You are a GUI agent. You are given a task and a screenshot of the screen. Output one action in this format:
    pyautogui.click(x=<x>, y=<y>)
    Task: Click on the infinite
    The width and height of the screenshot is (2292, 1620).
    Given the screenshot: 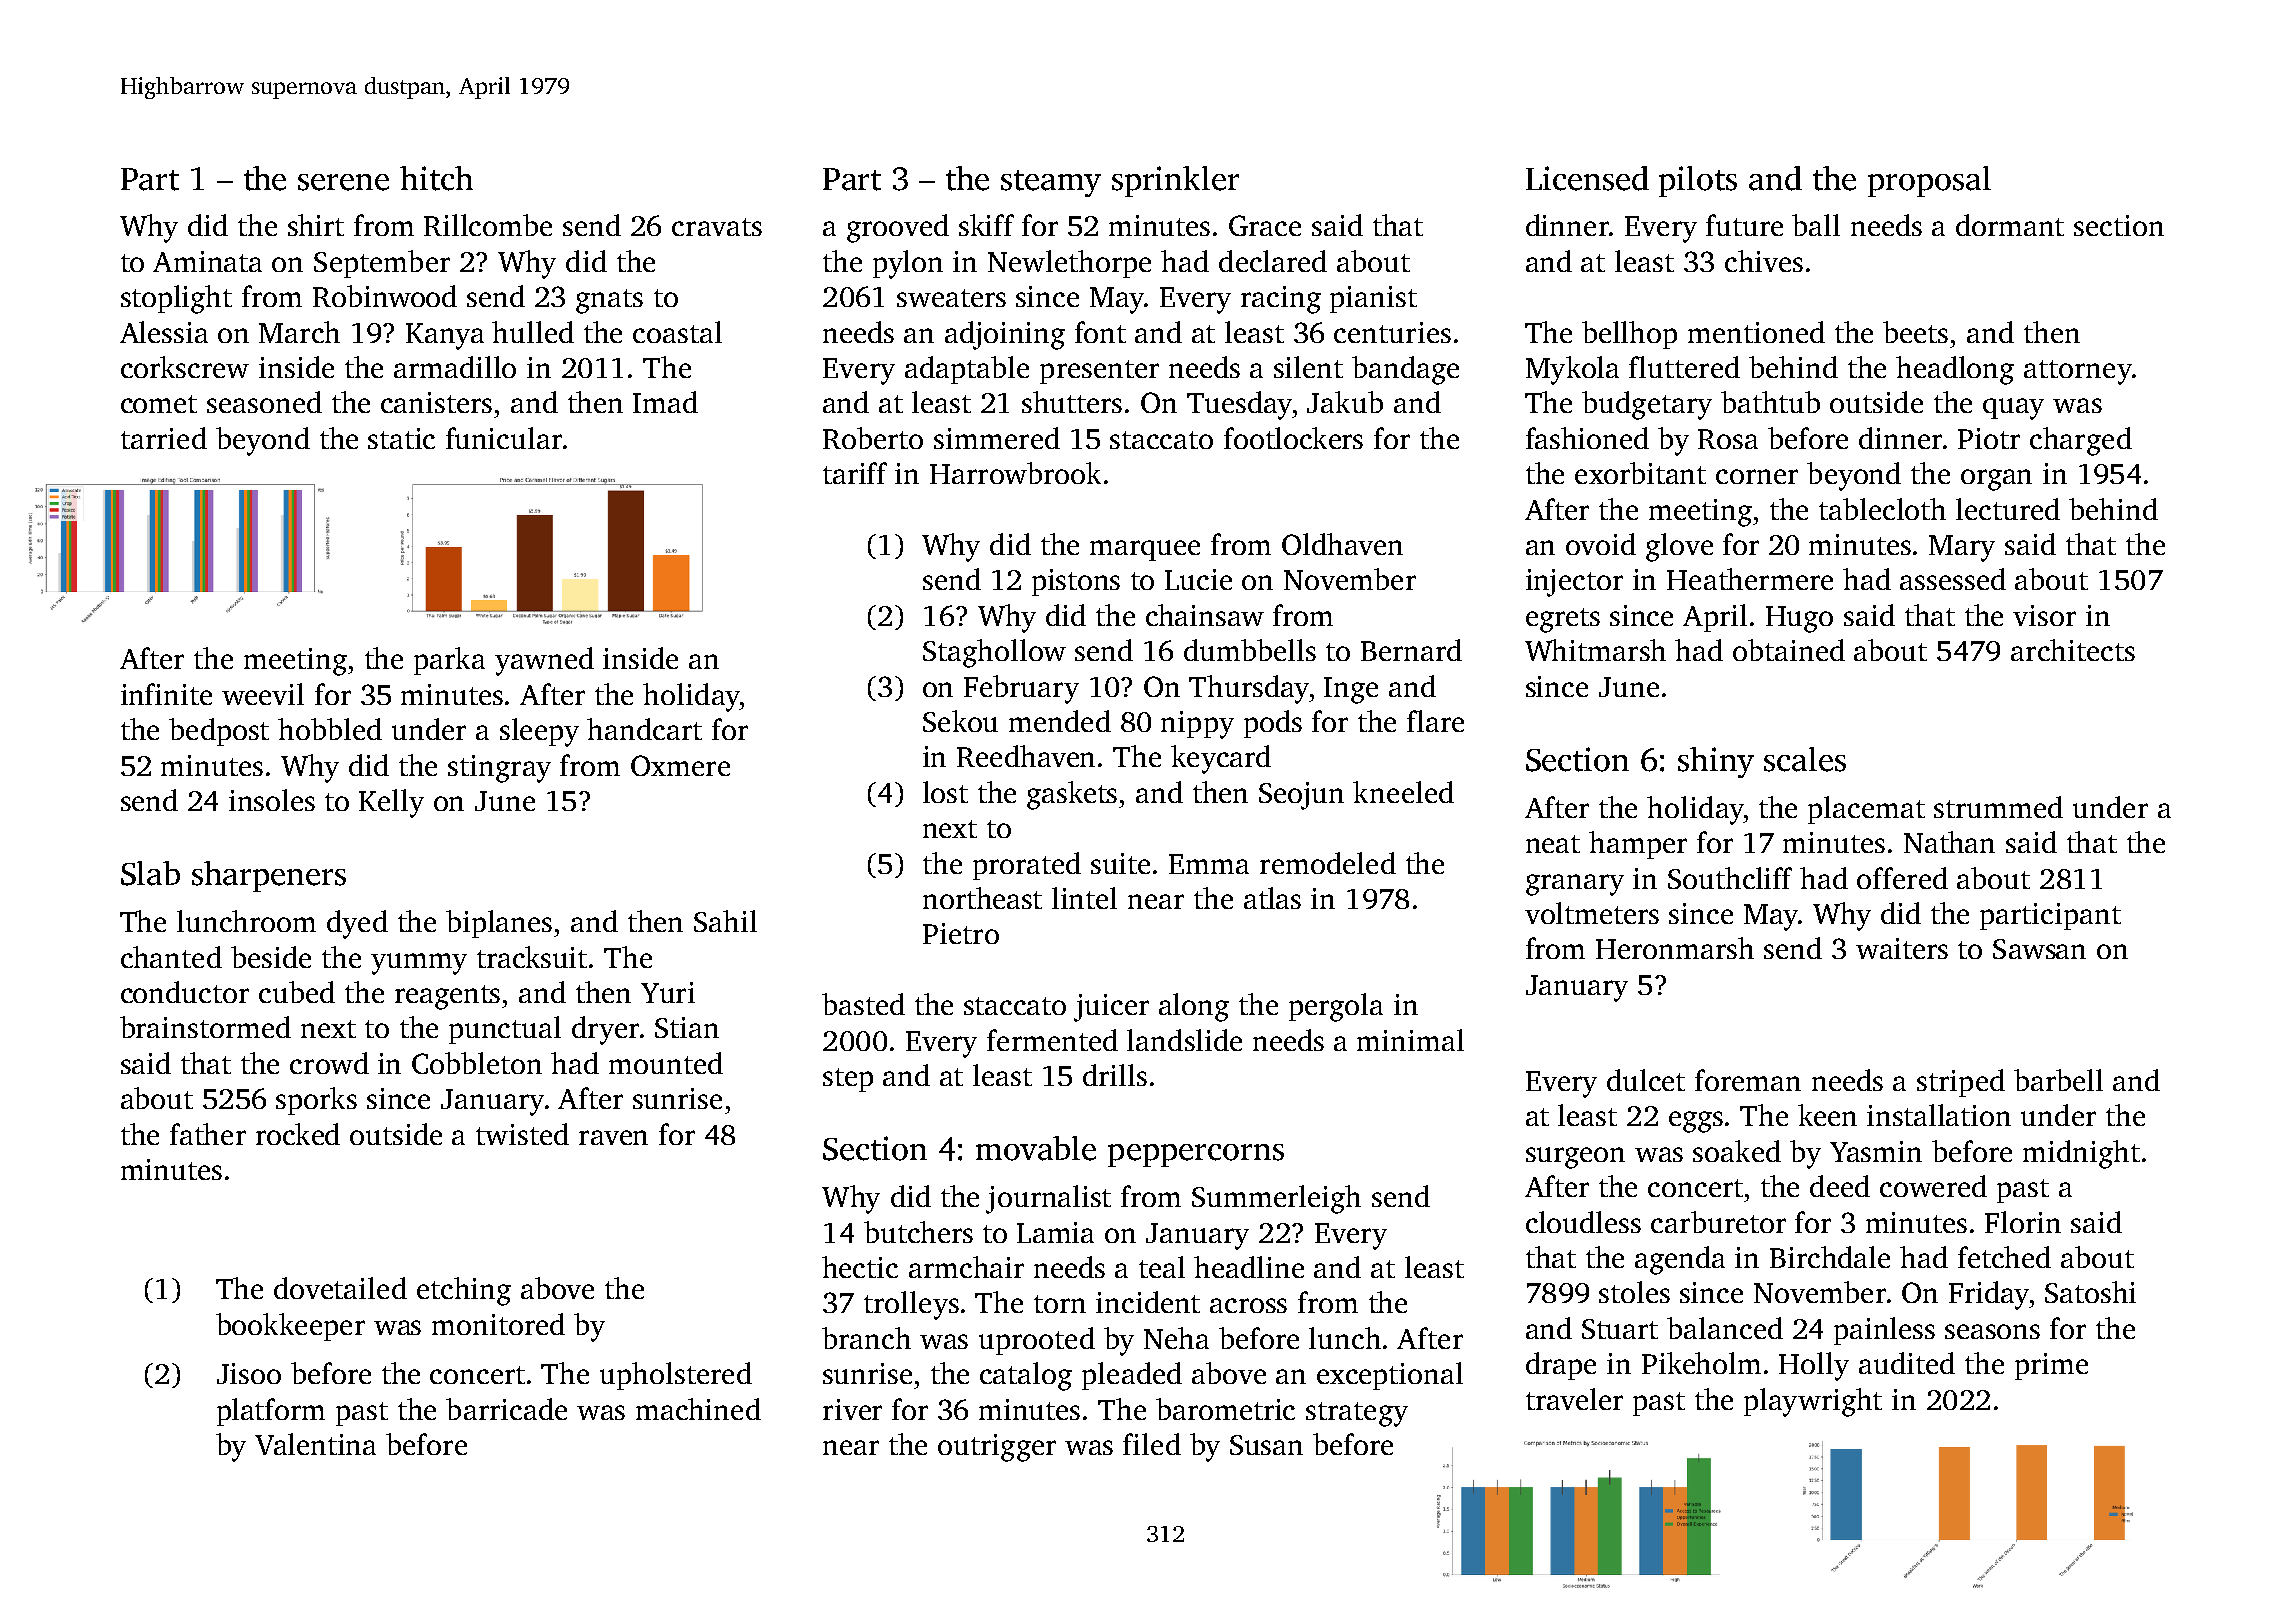 What is the action you would take?
    pyautogui.click(x=166, y=694)
